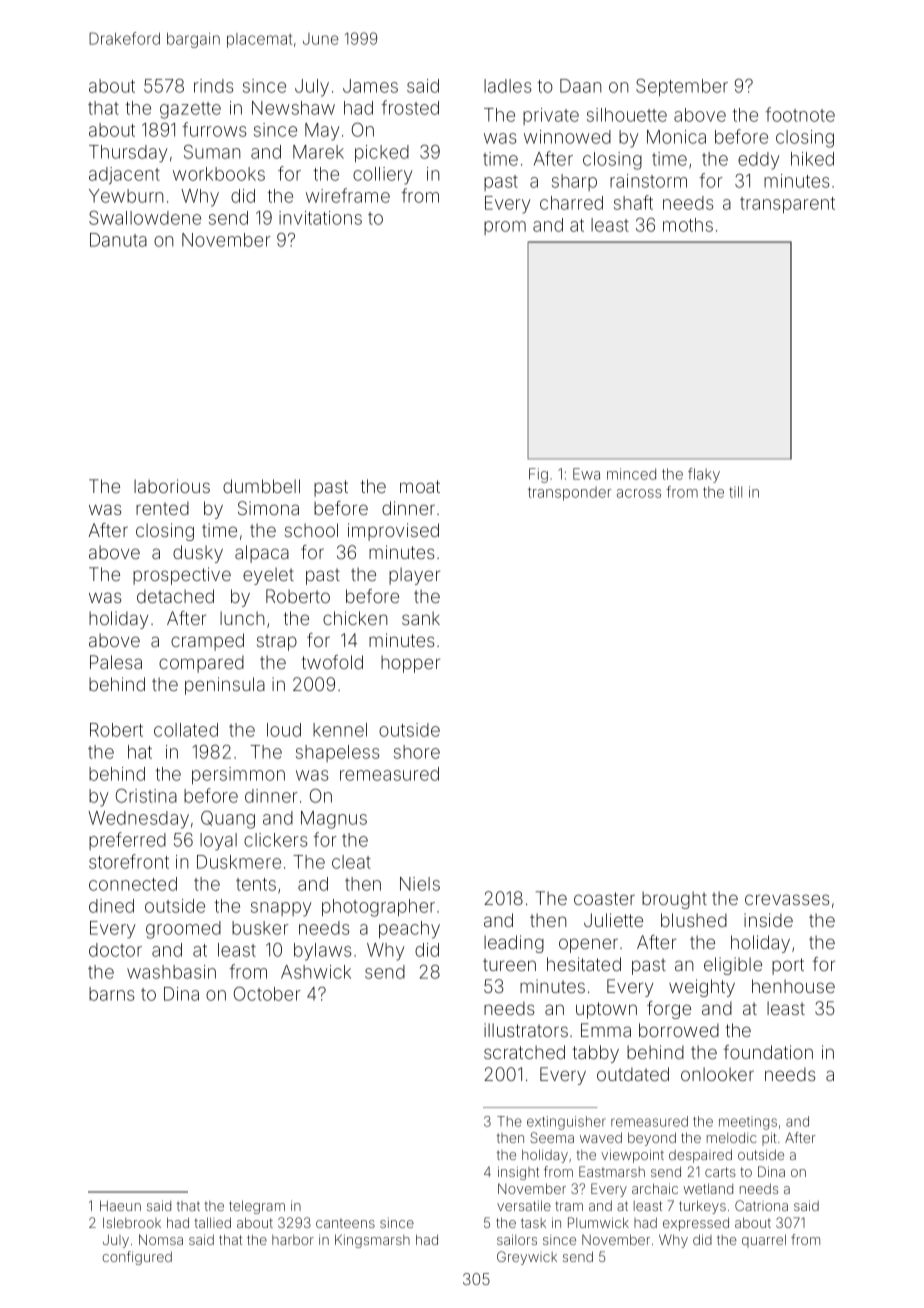  What do you see at coordinates (682, 88) in the page?
I see `September` at bounding box center [682, 88].
